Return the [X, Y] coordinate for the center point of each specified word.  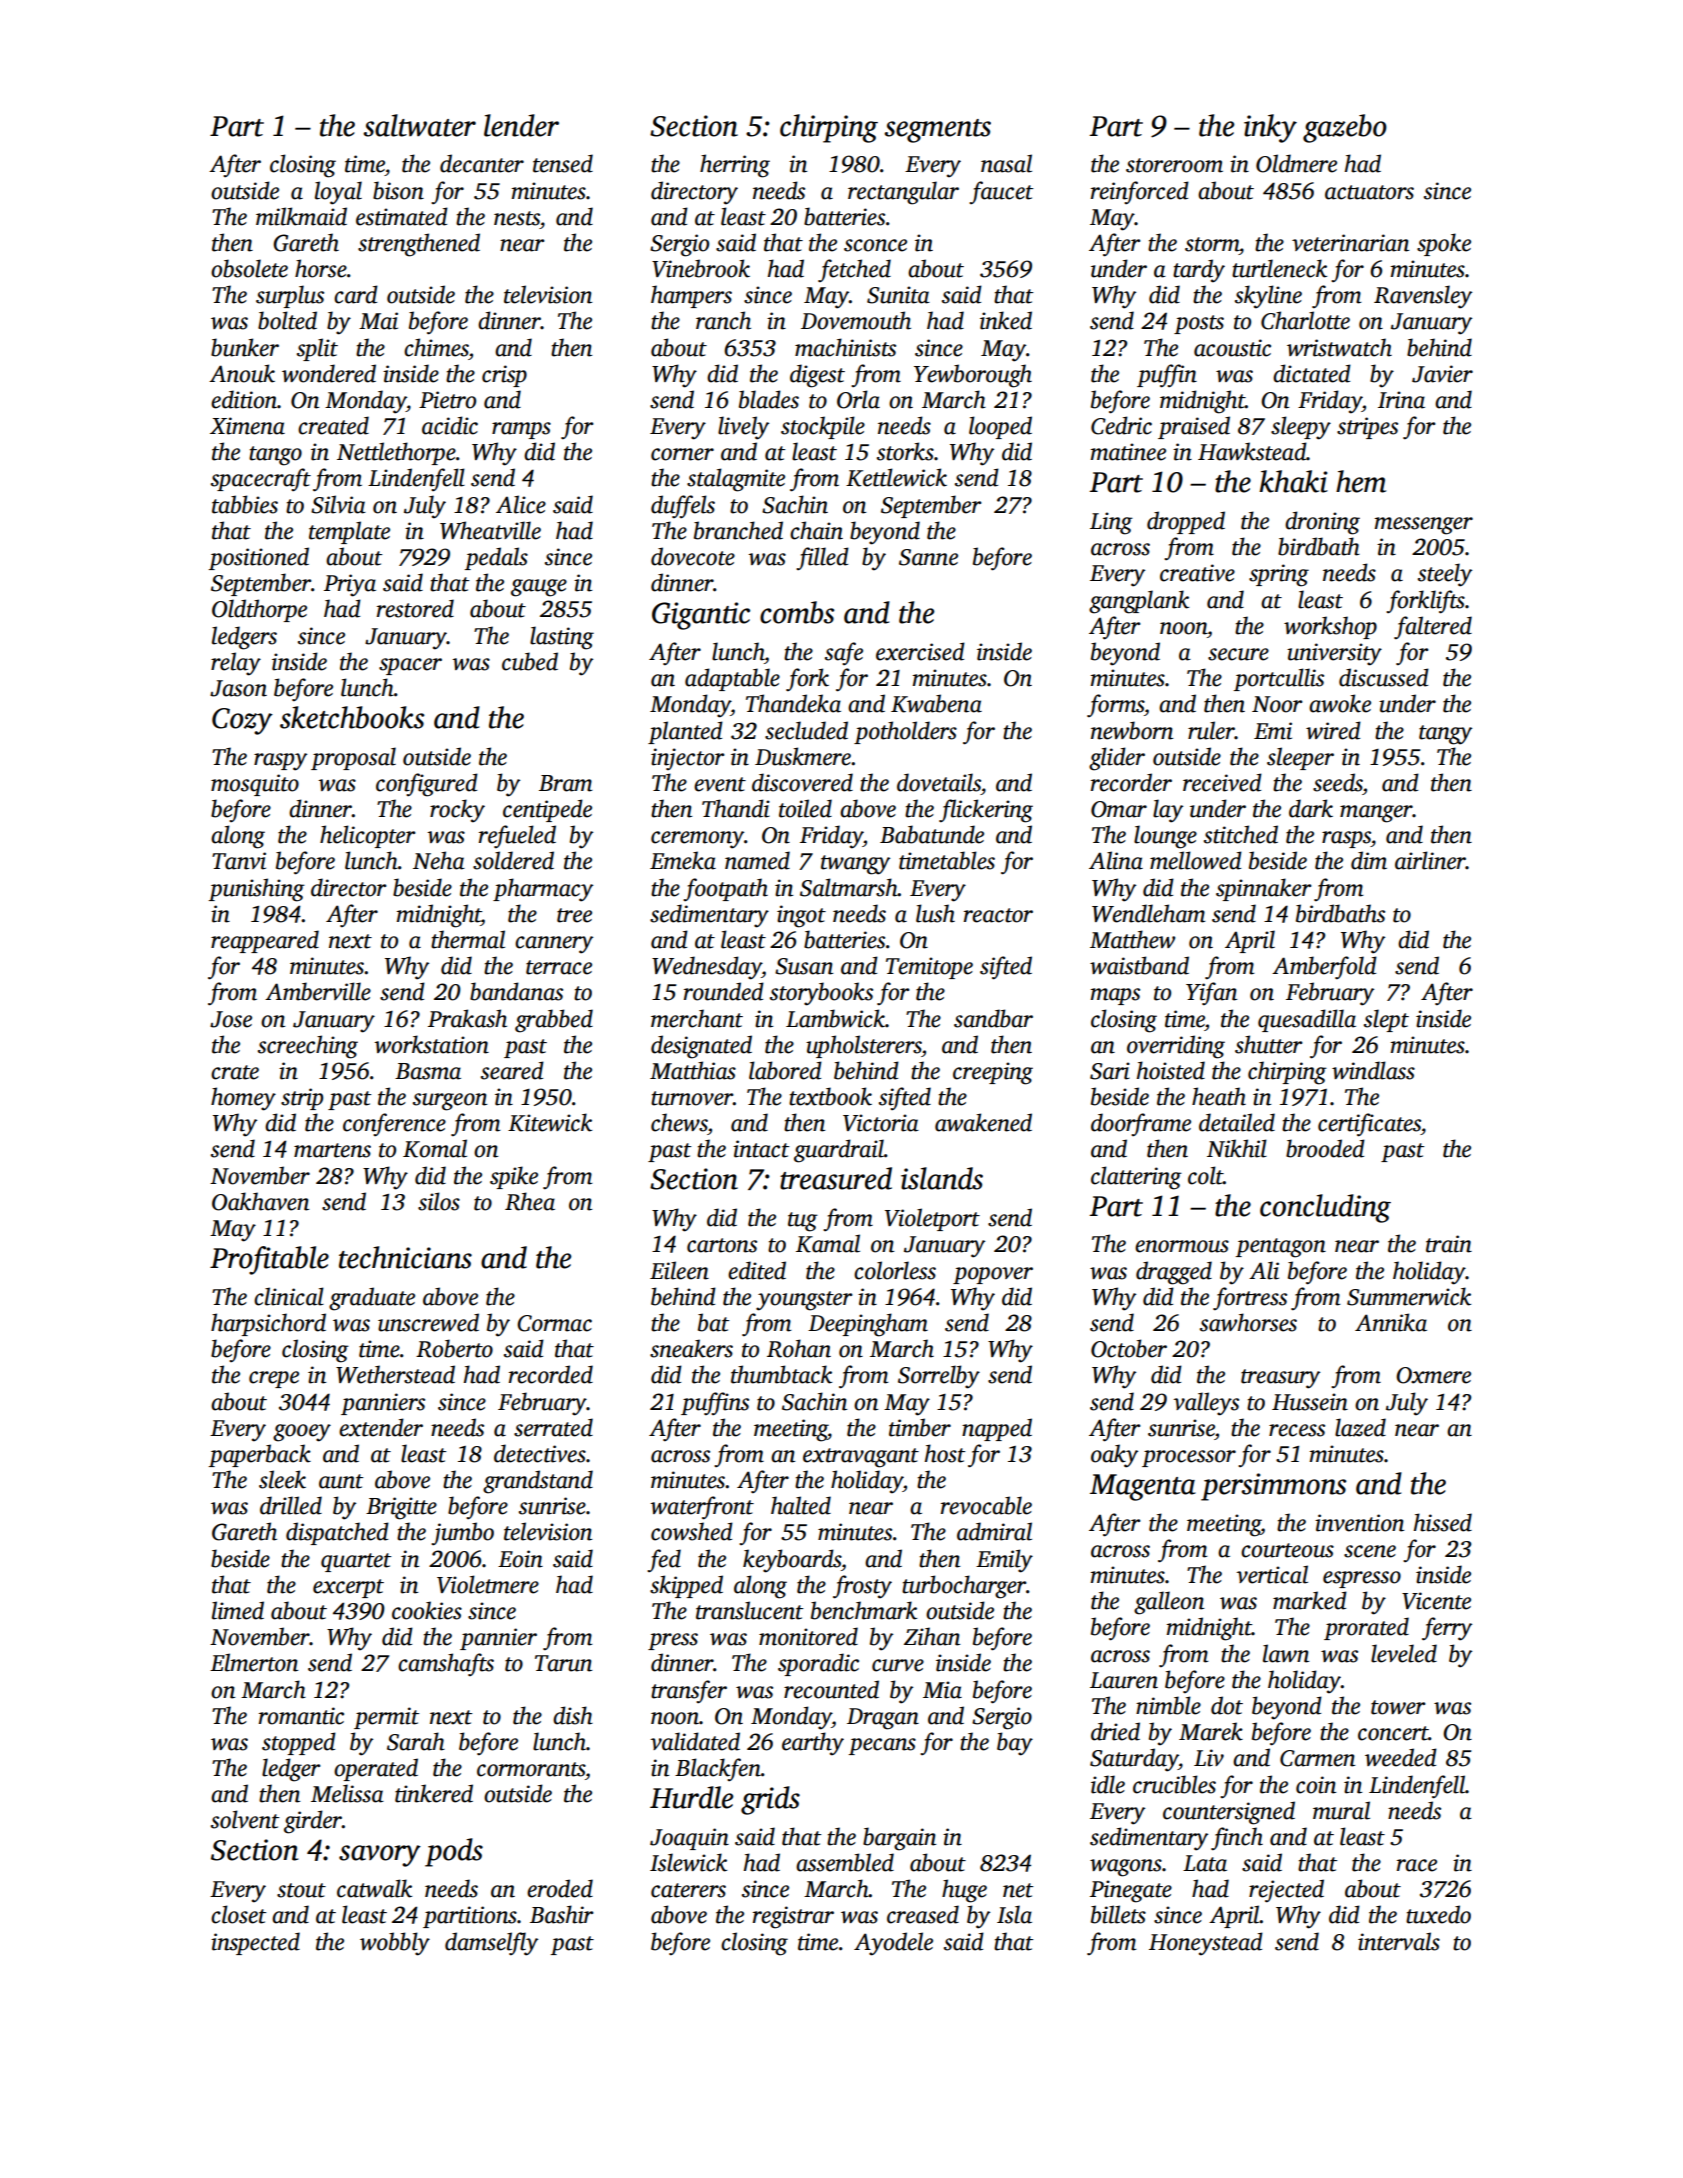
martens [332, 1150]
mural [1341, 1810]
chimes [436, 347]
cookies [427, 1610]
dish [573, 1715]
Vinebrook [701, 268]
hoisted [1171, 1070]
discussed [1384, 677]
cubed [530, 661]
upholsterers [864, 1046]
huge [964, 1891]
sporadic [818, 1664]
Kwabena [936, 703]
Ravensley [1423, 297]
